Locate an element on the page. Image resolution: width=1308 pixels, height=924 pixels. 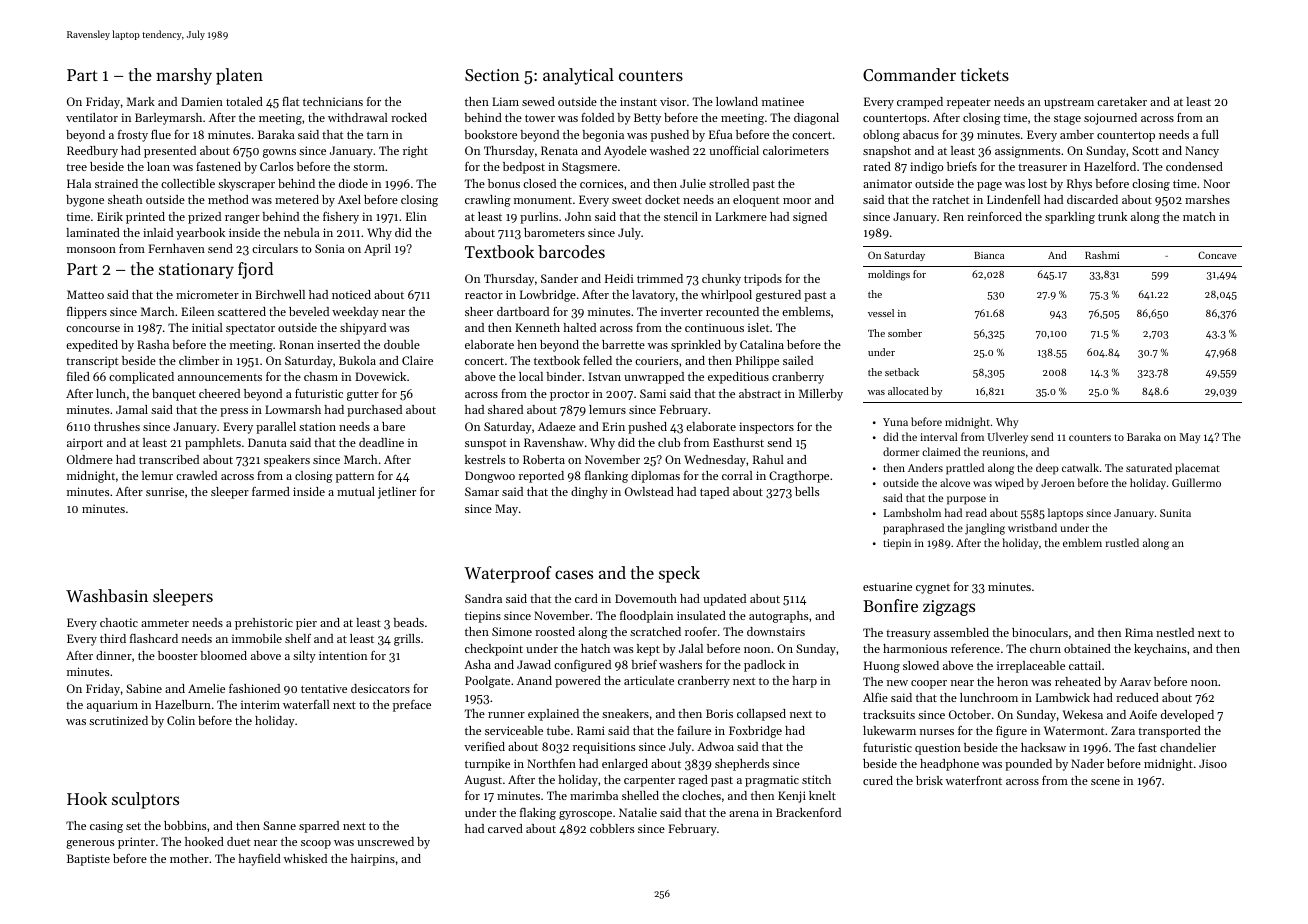
Ayodele is located at coordinates (625, 152).
